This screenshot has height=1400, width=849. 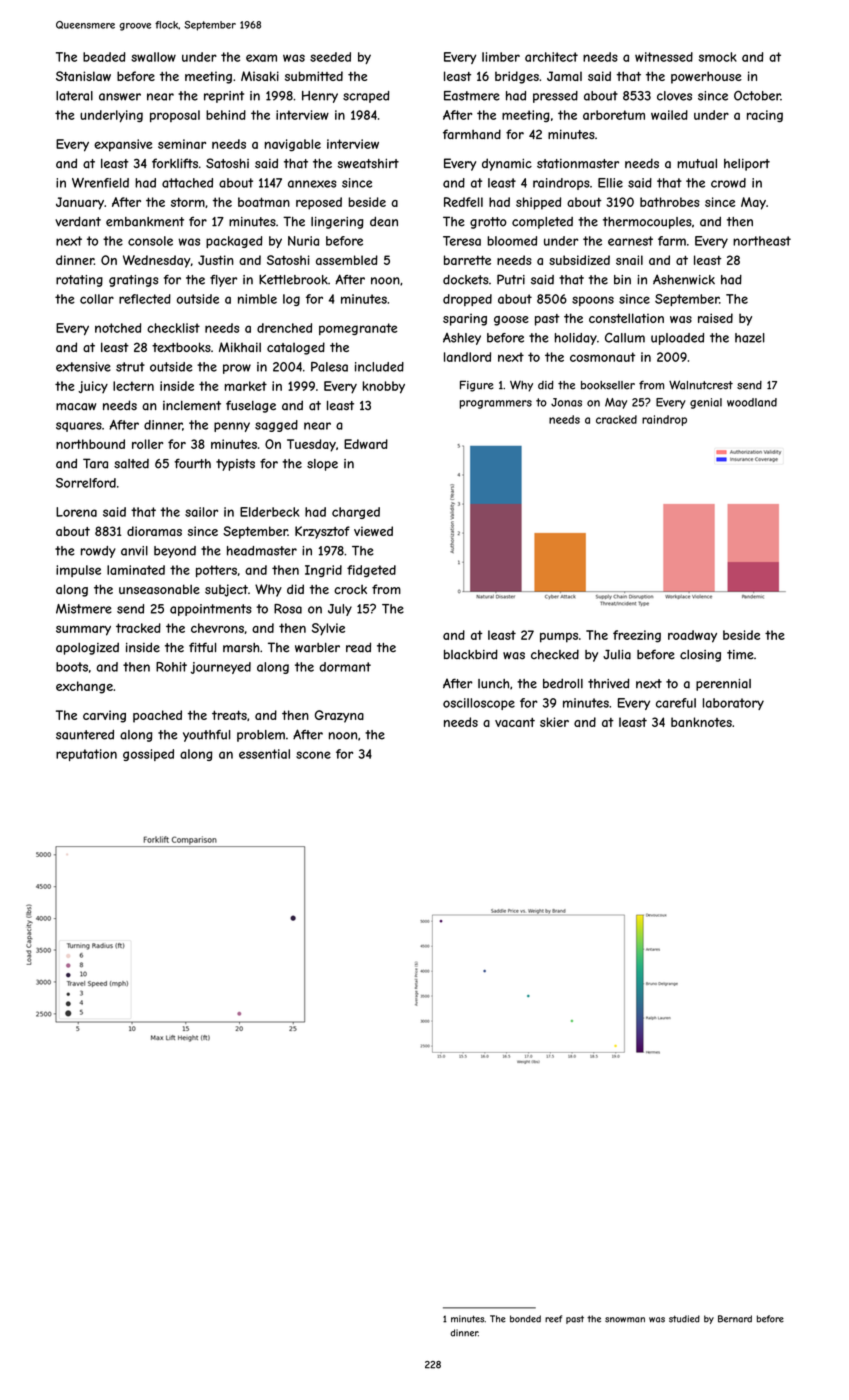 What do you see at coordinates (104, 57) in the screenshot?
I see `beaded` at bounding box center [104, 57].
